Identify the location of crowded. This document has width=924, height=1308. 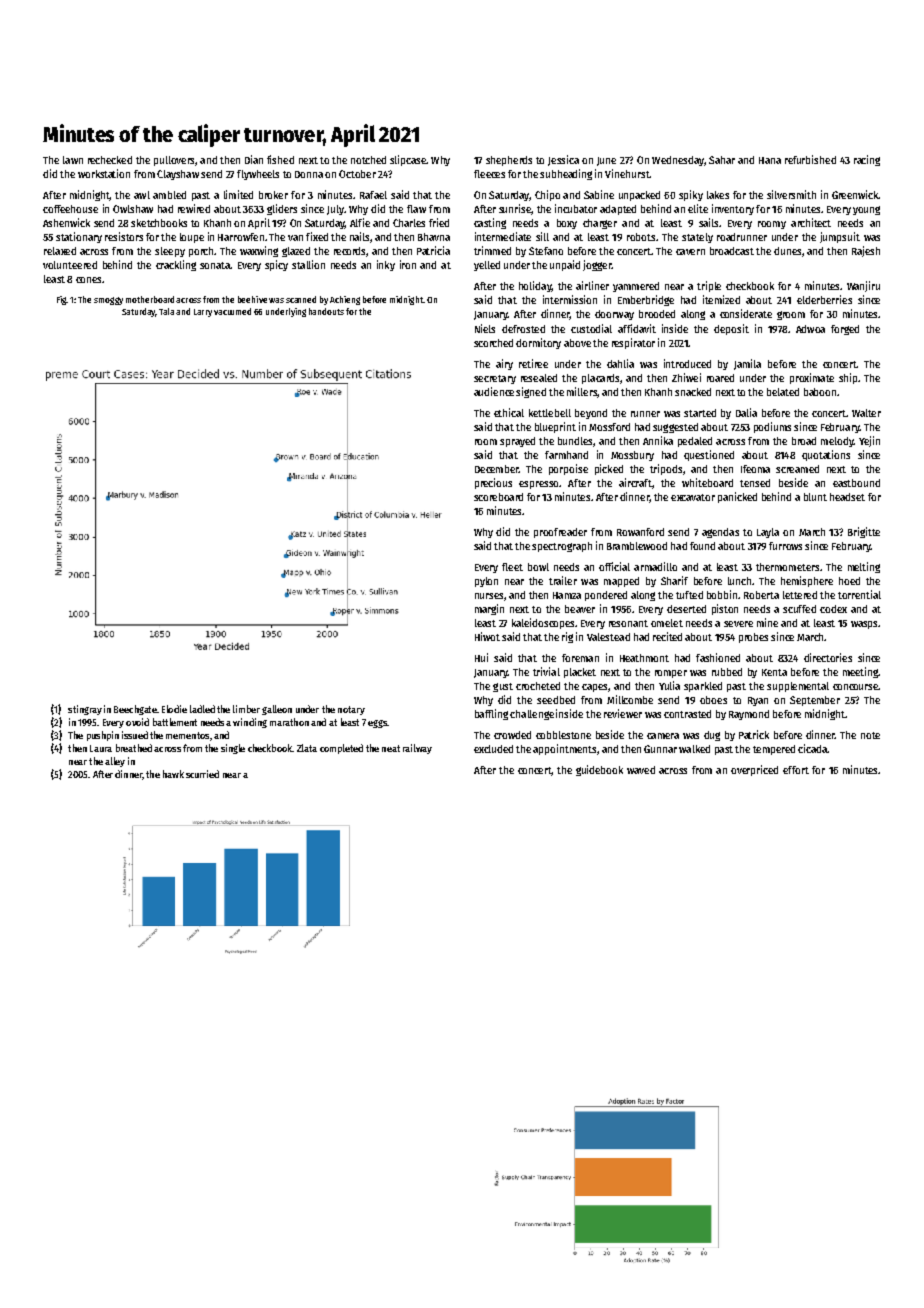
(512, 735).
